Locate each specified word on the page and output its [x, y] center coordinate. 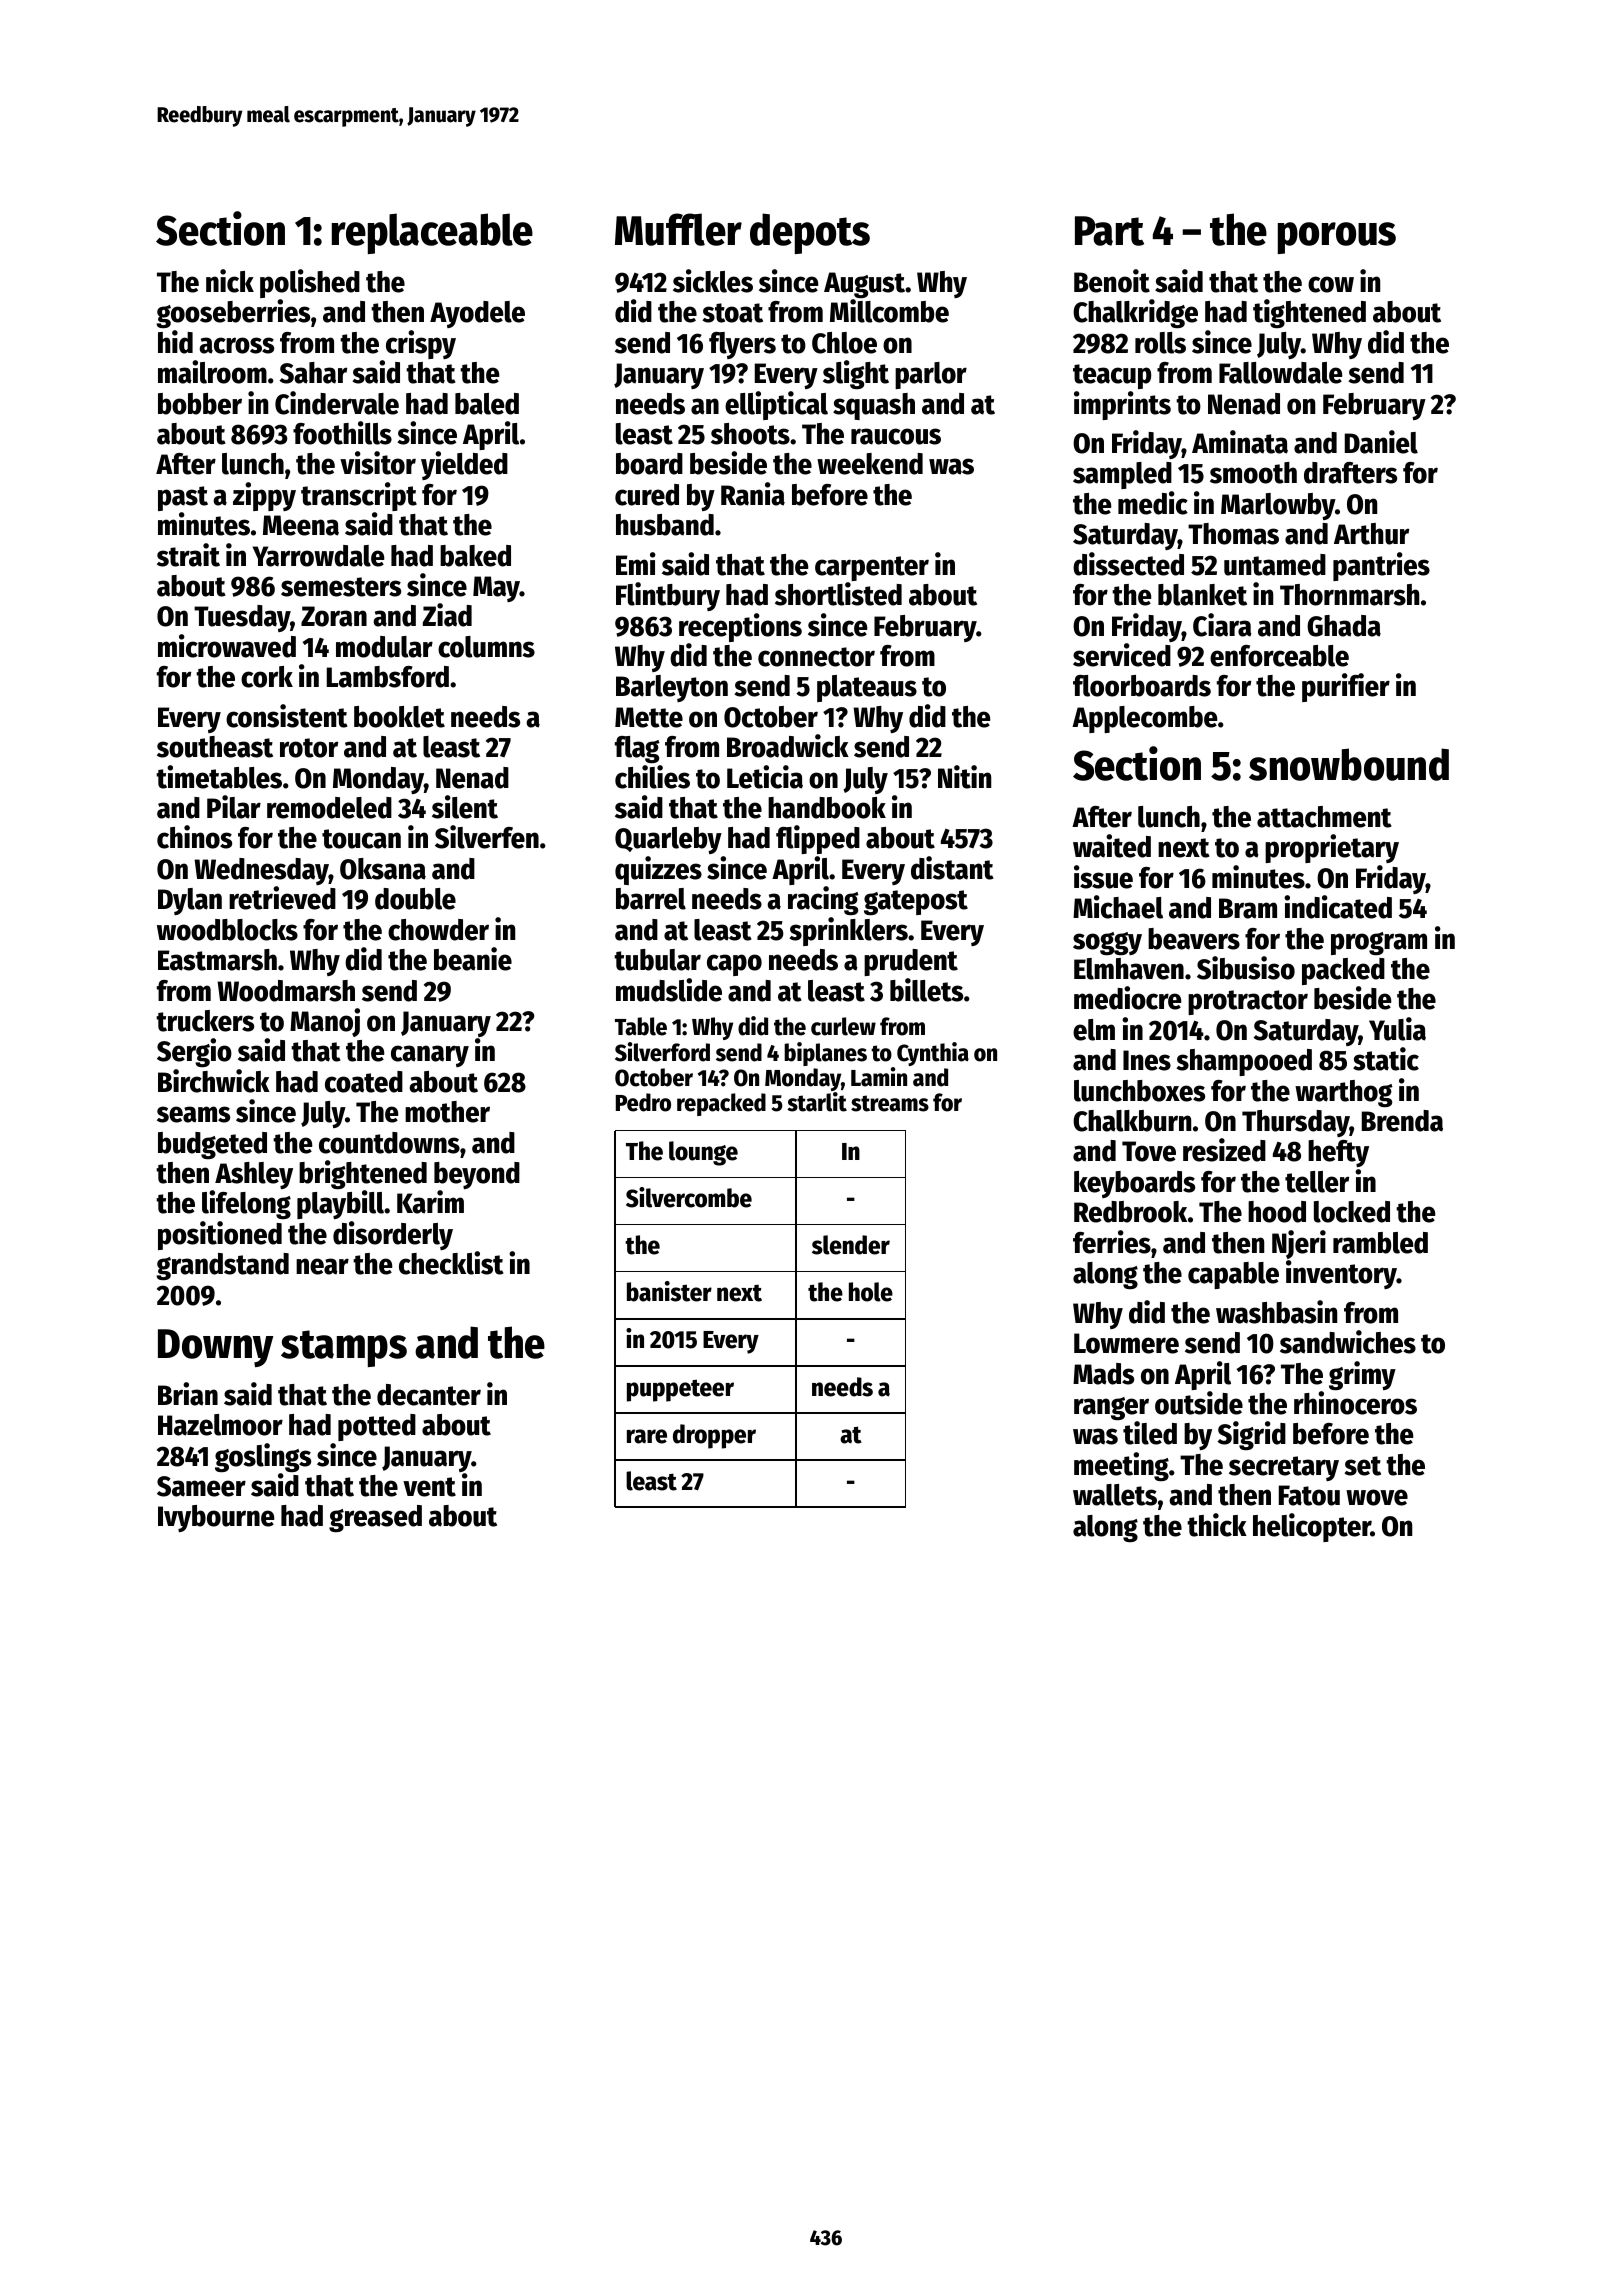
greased [375, 1518]
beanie [473, 959]
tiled [1150, 1433]
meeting [1121, 1466]
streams [890, 1103]
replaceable [432, 233]
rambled [1380, 1243]
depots [810, 233]
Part [1109, 231]
